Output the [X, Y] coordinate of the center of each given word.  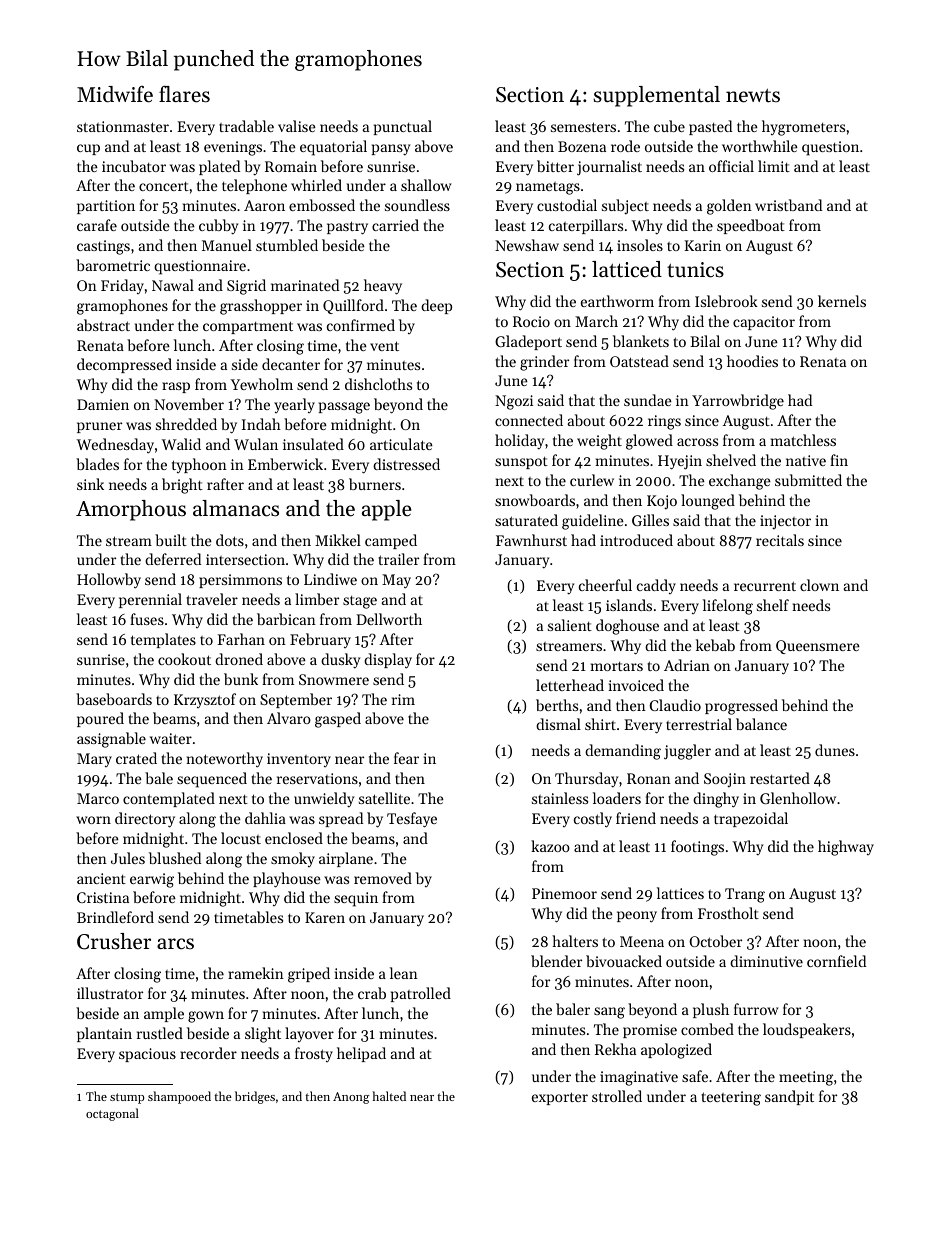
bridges [255, 1097]
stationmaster [123, 126]
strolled [617, 1096]
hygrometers [803, 128]
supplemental [657, 96]
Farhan [241, 639]
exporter [560, 1098]
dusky [340, 661]
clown [819, 585]
